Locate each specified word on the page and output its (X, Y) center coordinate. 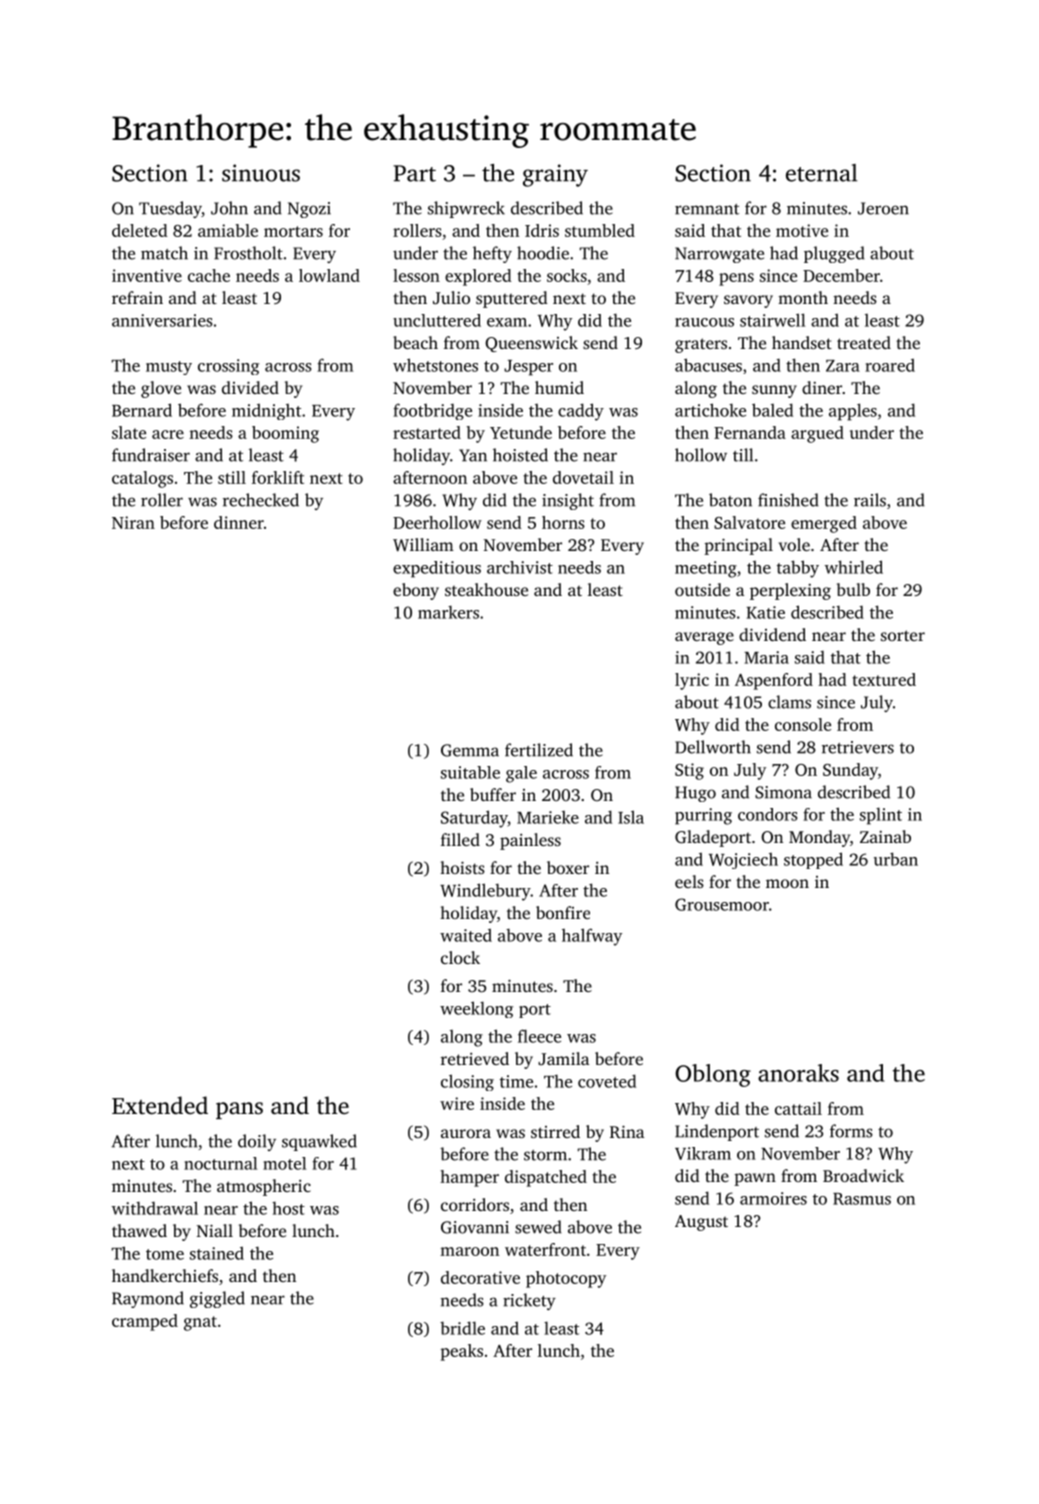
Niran (133, 522)
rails (870, 500)
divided (250, 387)
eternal (822, 173)
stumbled (600, 230)
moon (787, 883)
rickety (529, 1301)
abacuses (708, 365)
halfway (592, 937)
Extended (160, 1105)
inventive (147, 275)
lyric (692, 681)
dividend (772, 634)
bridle (462, 1328)
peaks (462, 1352)
